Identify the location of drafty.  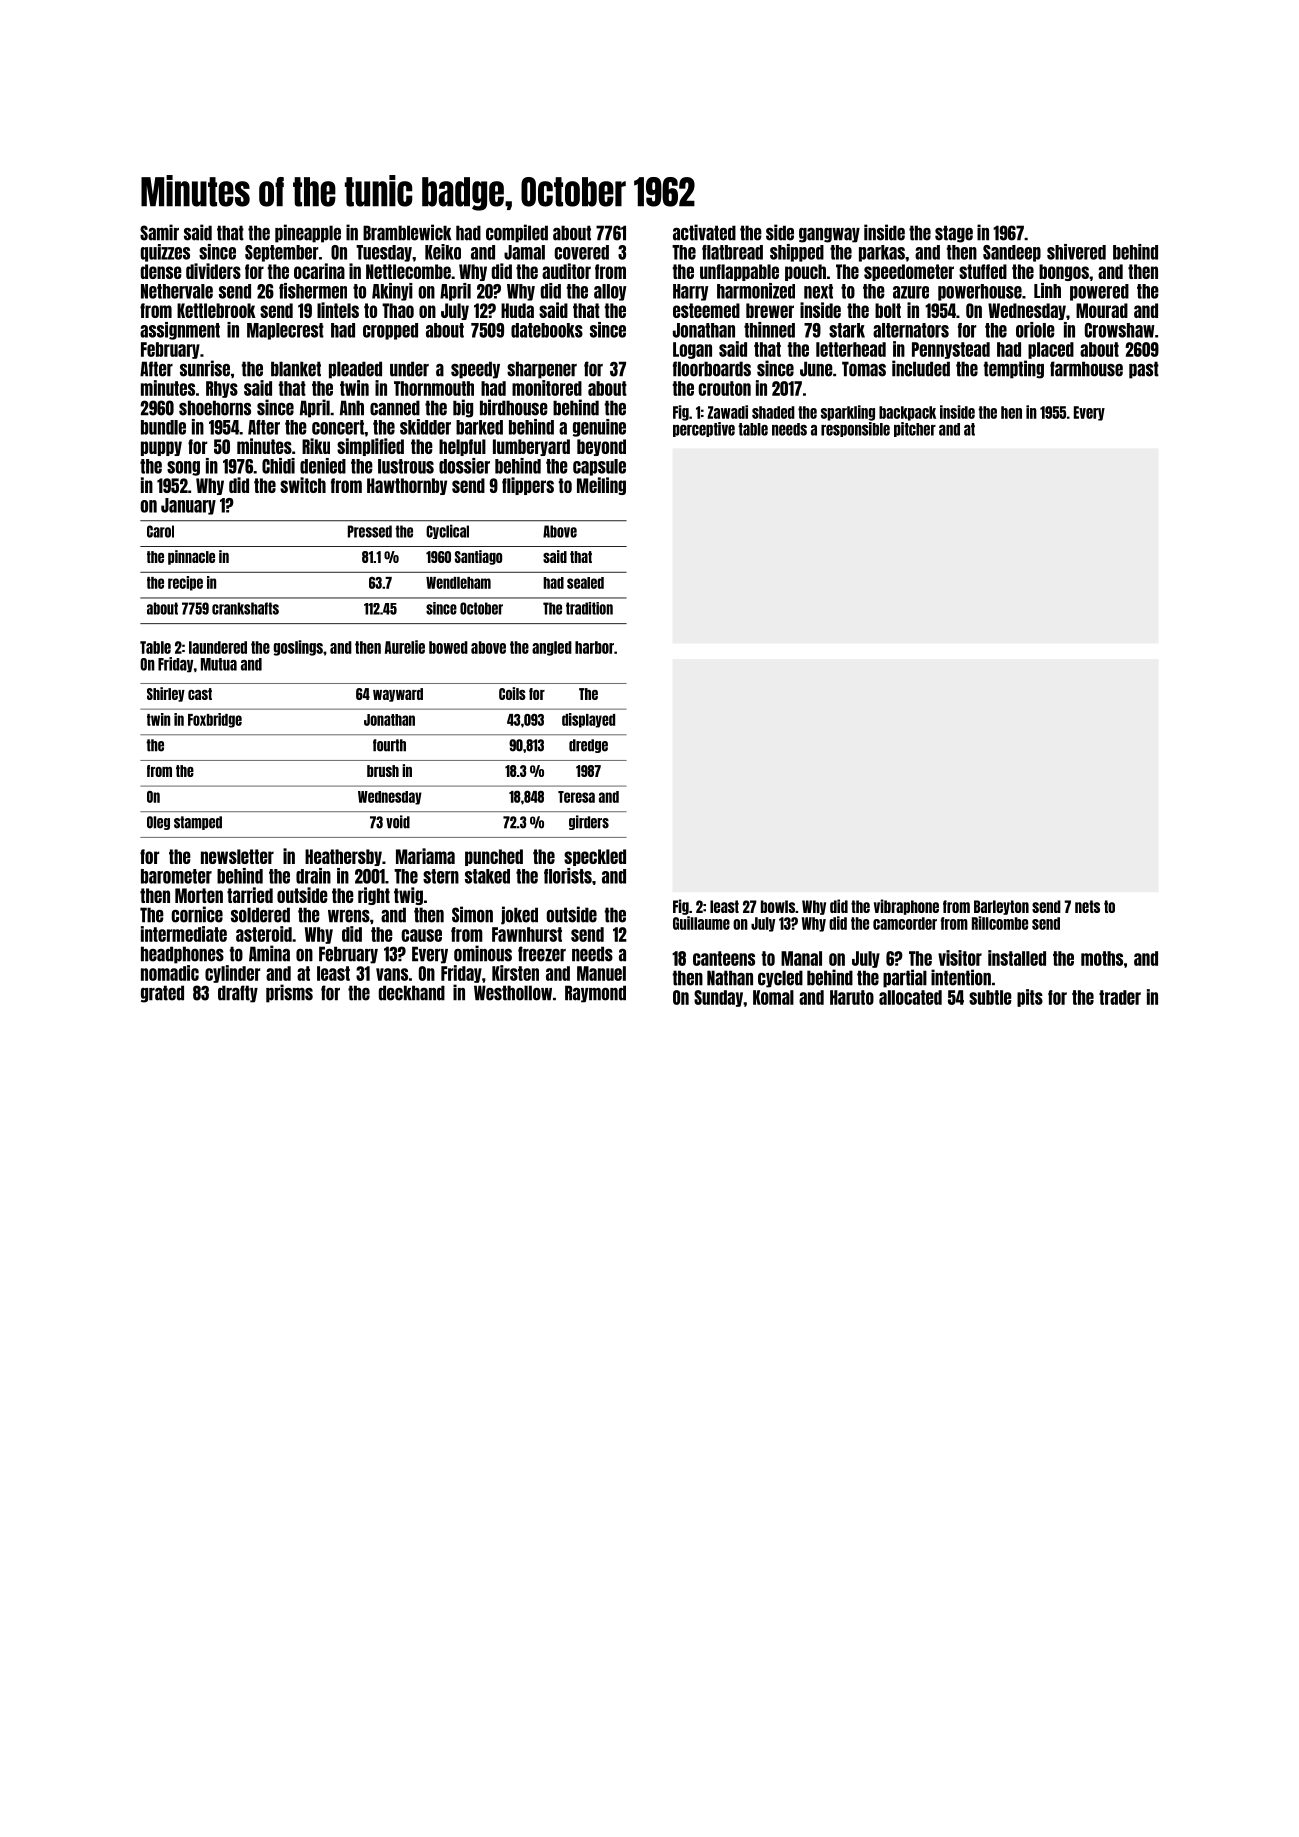
(238, 994).
